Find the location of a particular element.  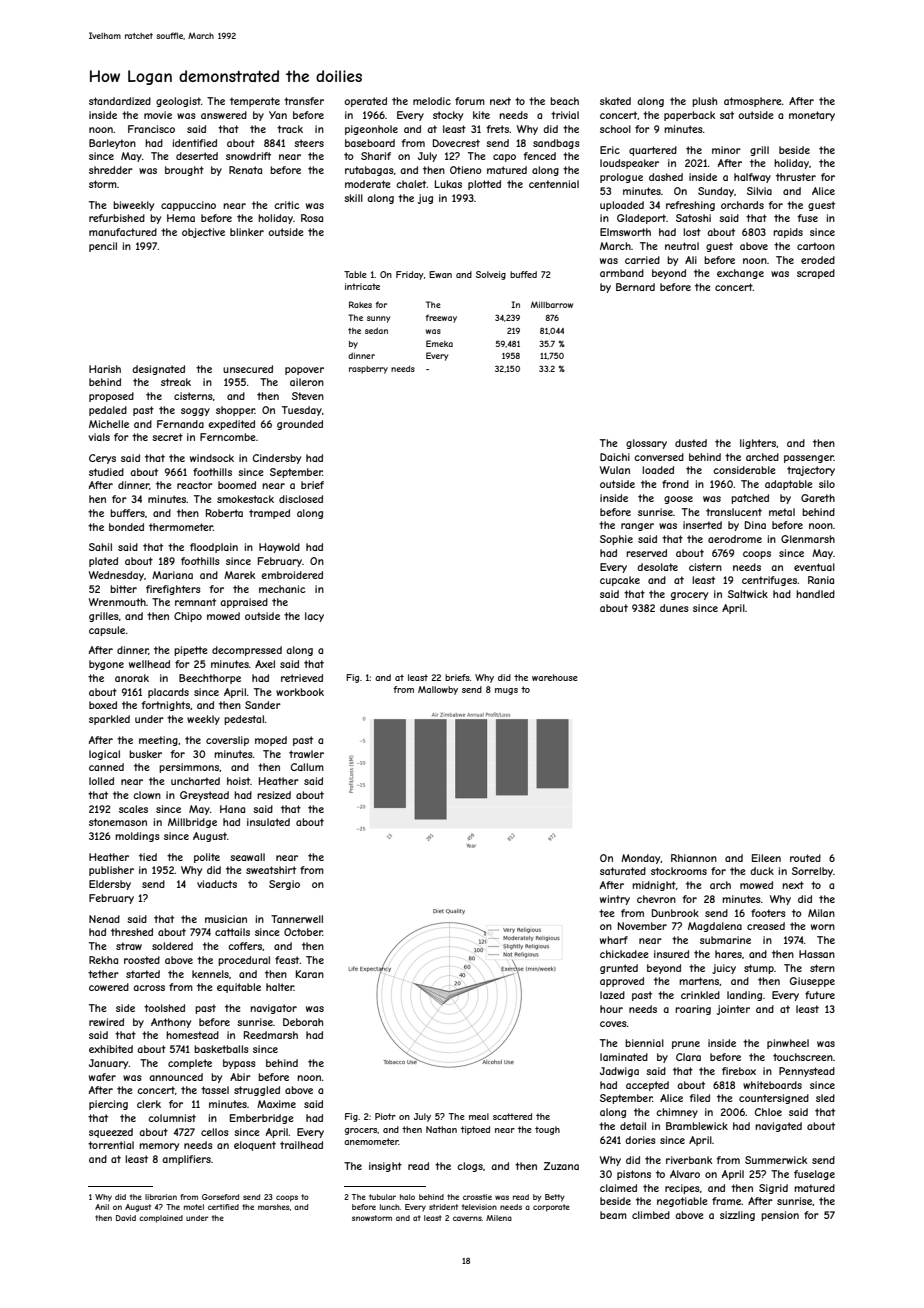

Milena is located at coordinates (499, 1218).
